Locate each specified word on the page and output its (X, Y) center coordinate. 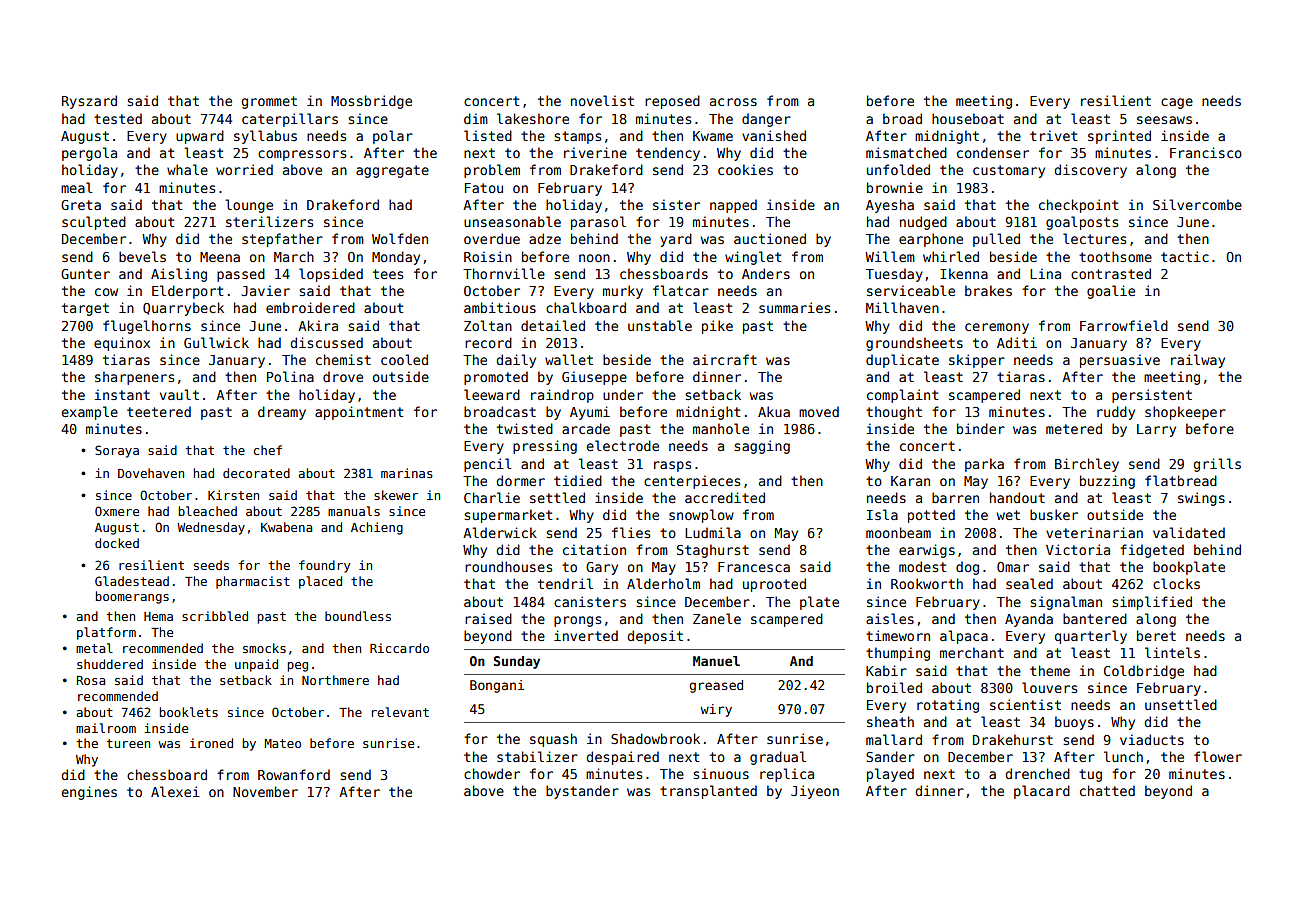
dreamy (282, 413)
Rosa (91, 680)
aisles (890, 618)
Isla (882, 514)
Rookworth (927, 583)
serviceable (911, 290)
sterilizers (269, 221)
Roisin (488, 256)
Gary (602, 568)
